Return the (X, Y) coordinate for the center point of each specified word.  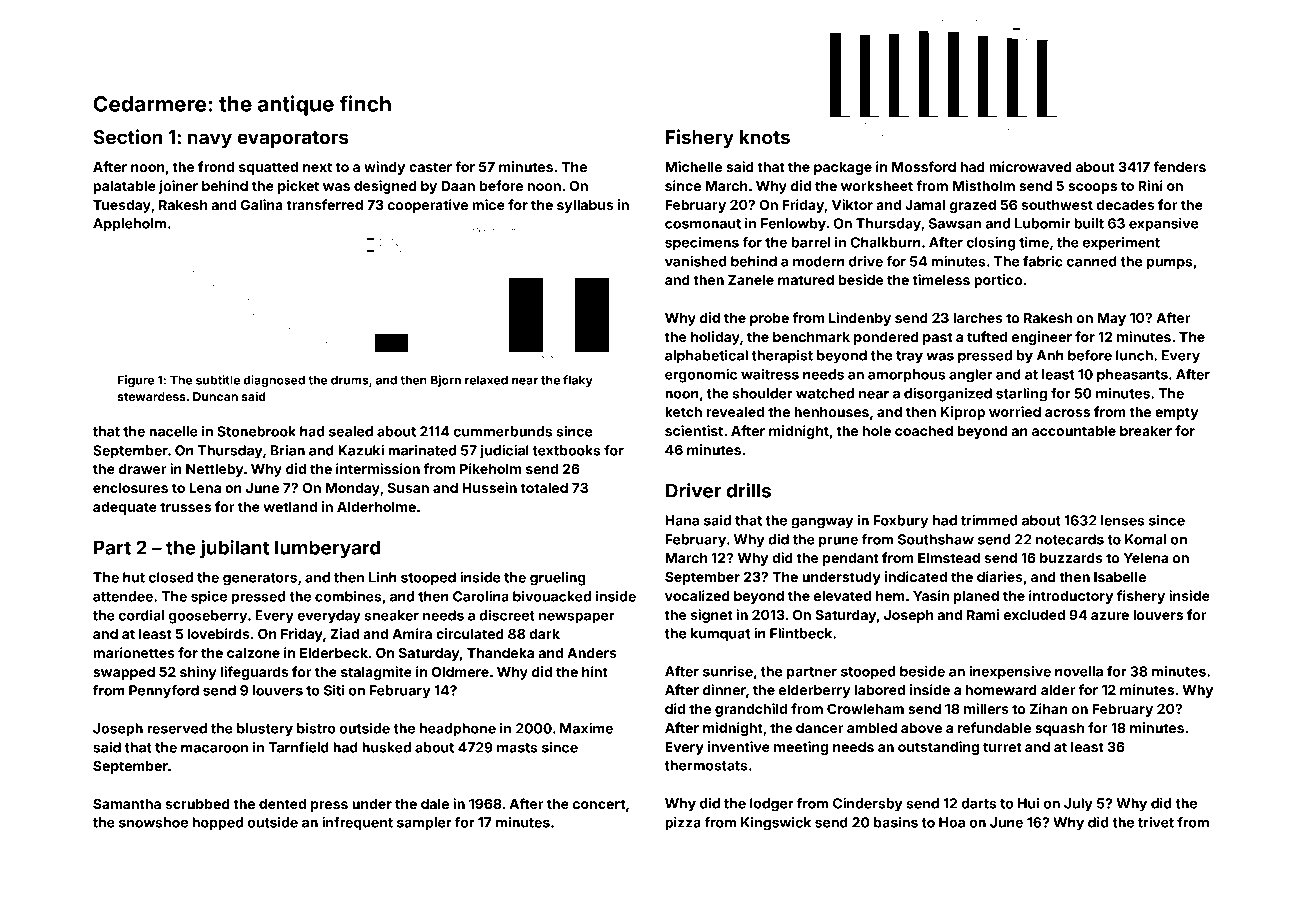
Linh (383, 577)
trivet (1156, 822)
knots (765, 137)
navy (210, 140)
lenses (1123, 520)
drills (748, 490)
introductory (1071, 597)
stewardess (152, 396)
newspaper (577, 618)
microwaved (1030, 166)
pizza (683, 824)
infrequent (357, 824)
